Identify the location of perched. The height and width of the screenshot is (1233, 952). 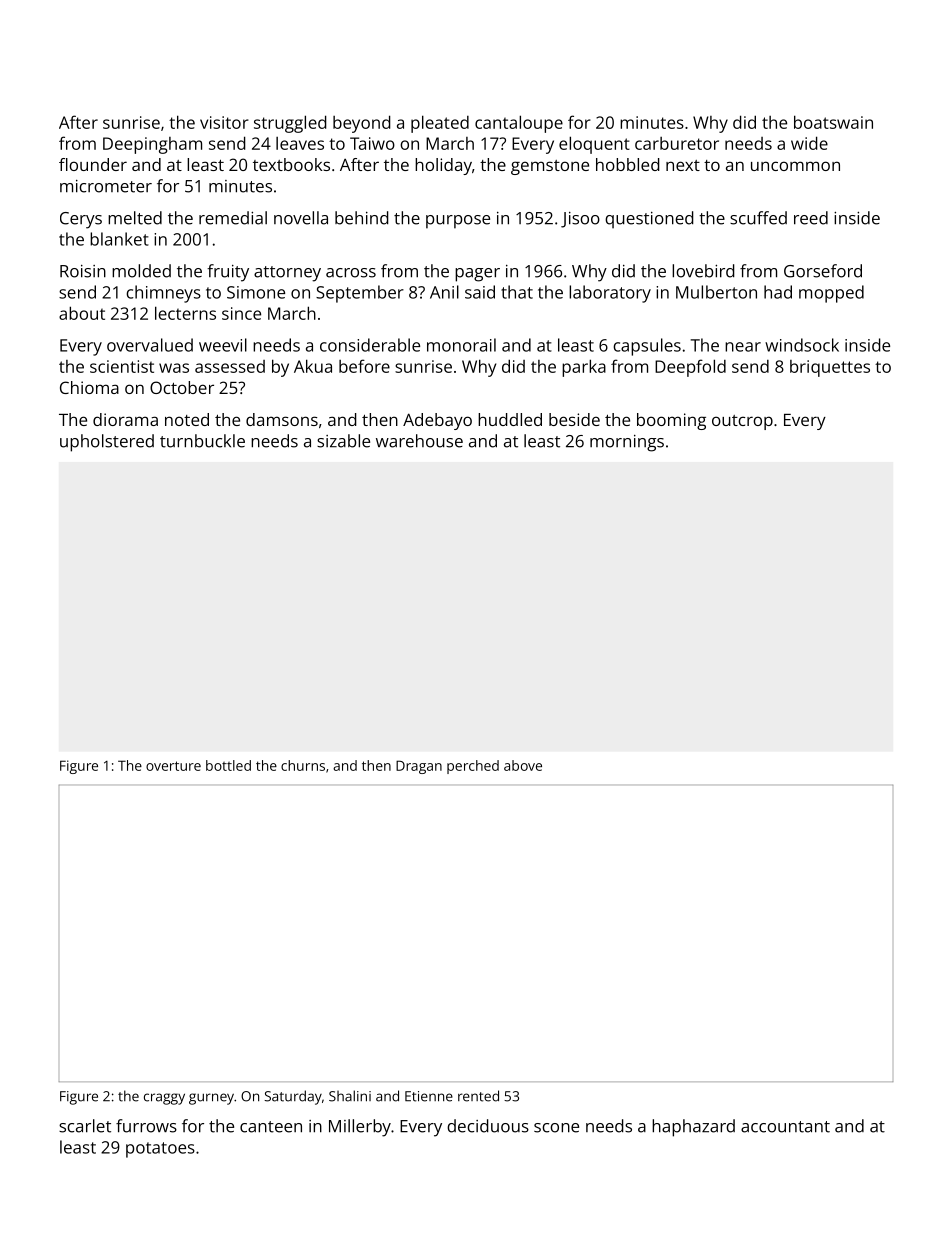
(473, 767).
